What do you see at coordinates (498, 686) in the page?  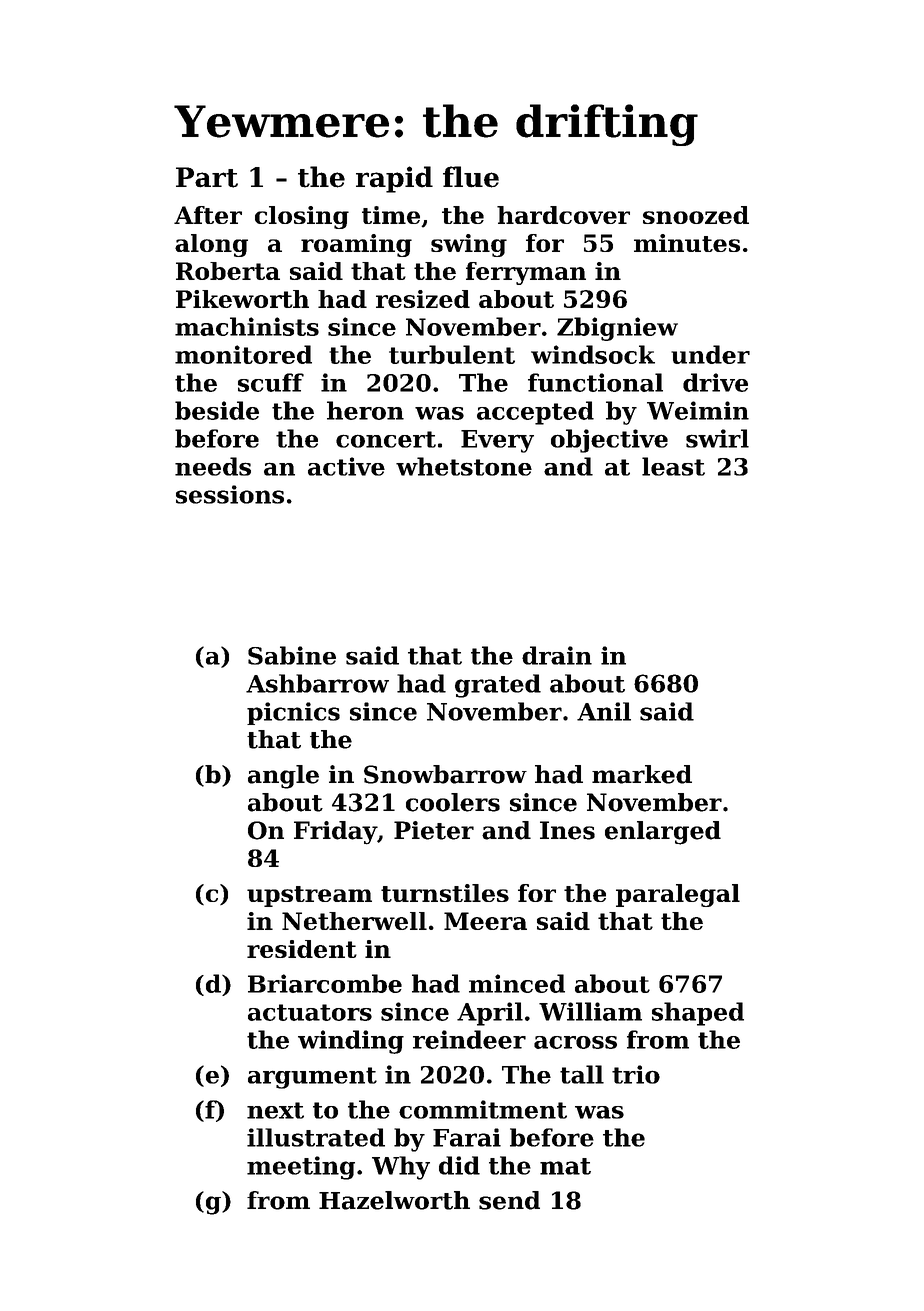 I see `grated` at bounding box center [498, 686].
